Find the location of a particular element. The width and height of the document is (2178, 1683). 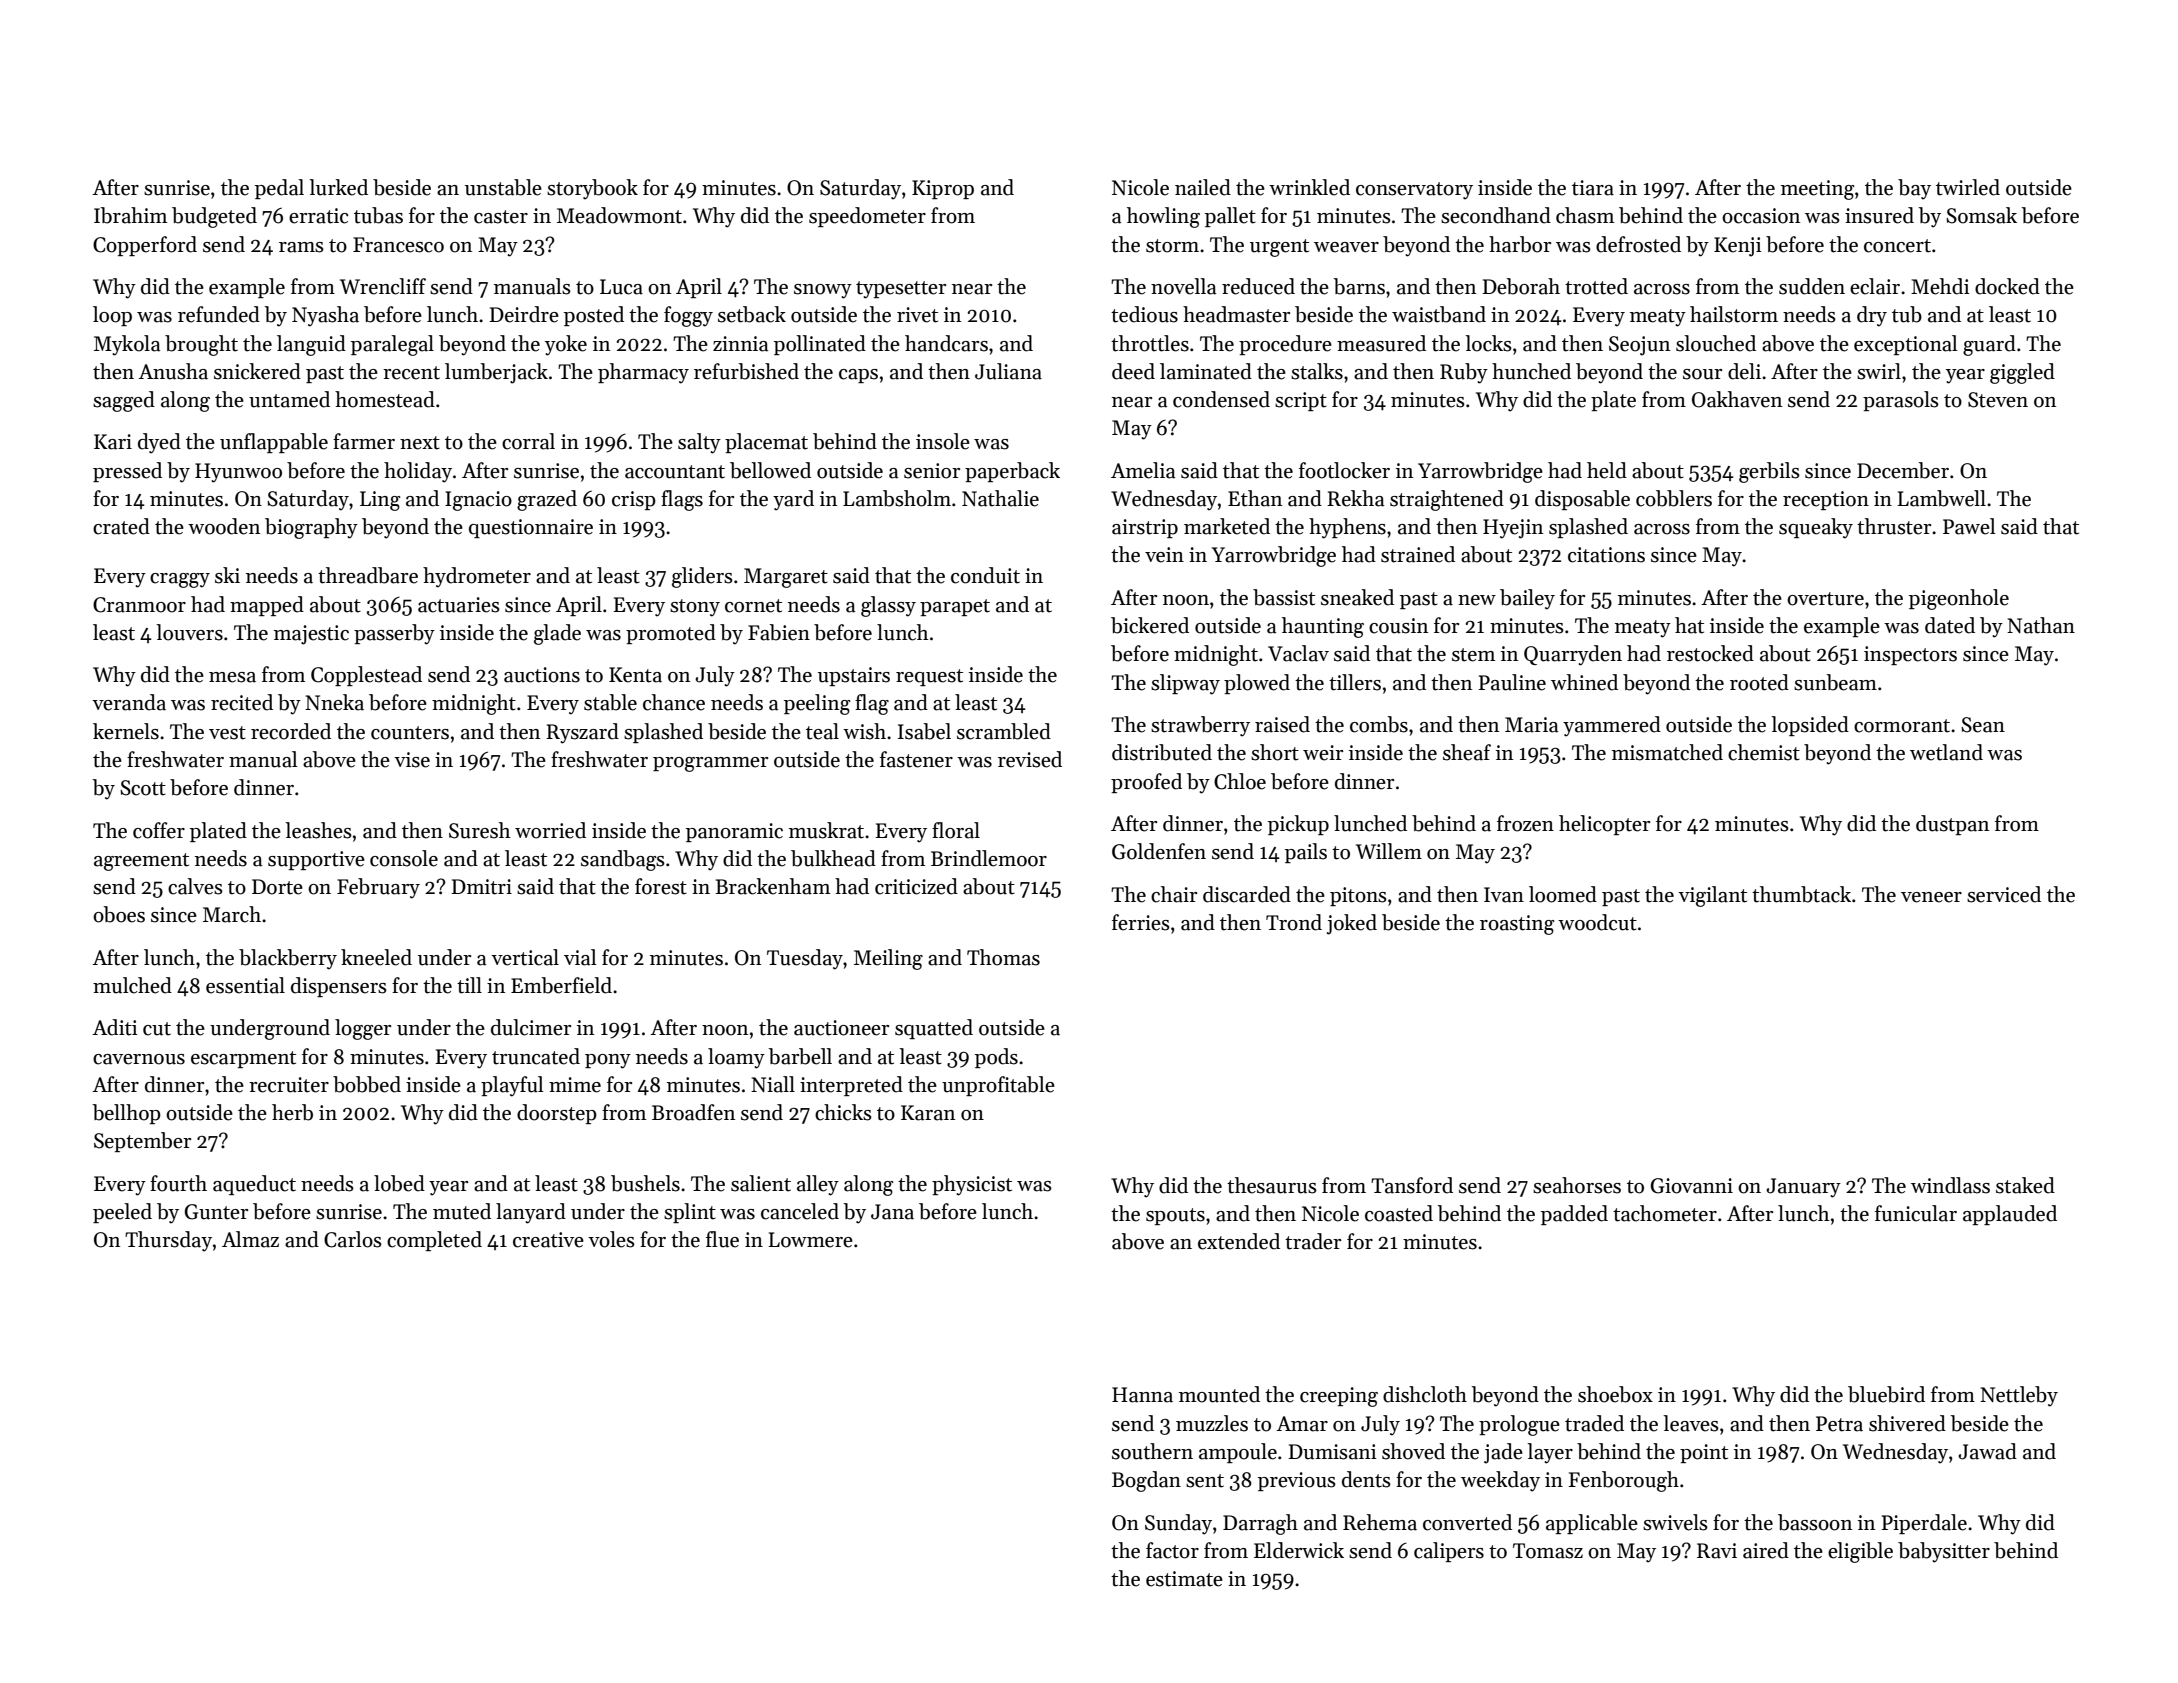

completed is located at coordinates (434, 1241).
